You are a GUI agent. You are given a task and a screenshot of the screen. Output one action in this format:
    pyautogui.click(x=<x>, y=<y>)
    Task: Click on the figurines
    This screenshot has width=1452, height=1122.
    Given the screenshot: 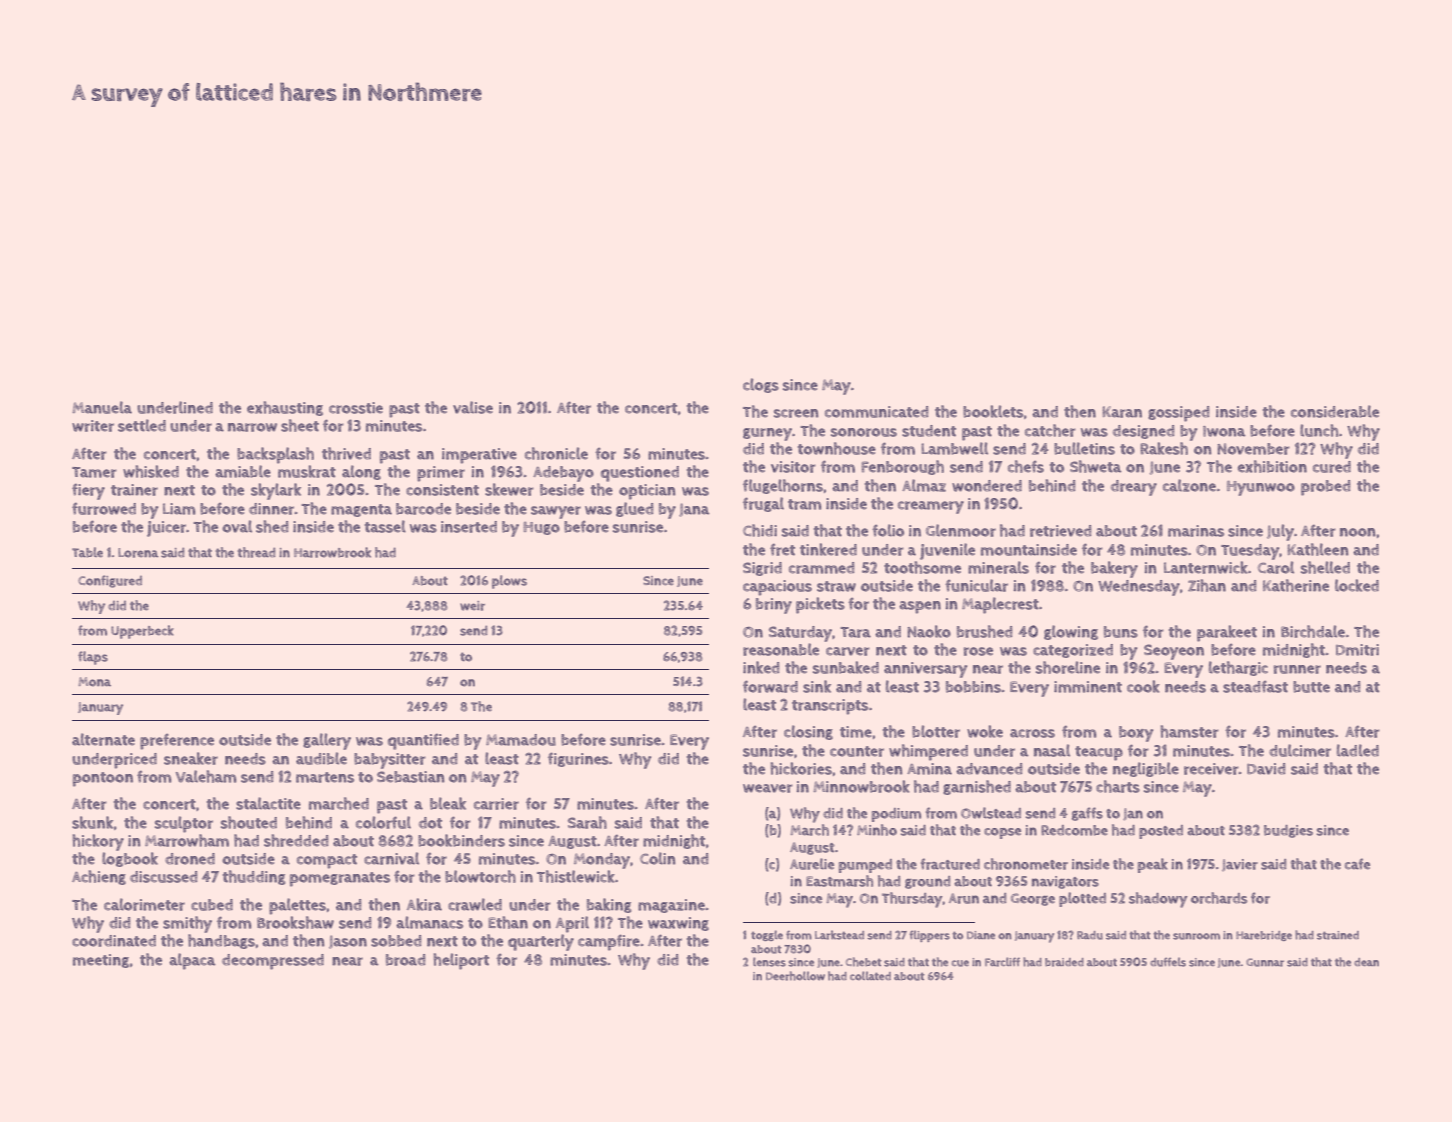 What is the action you would take?
    pyautogui.click(x=578, y=759)
